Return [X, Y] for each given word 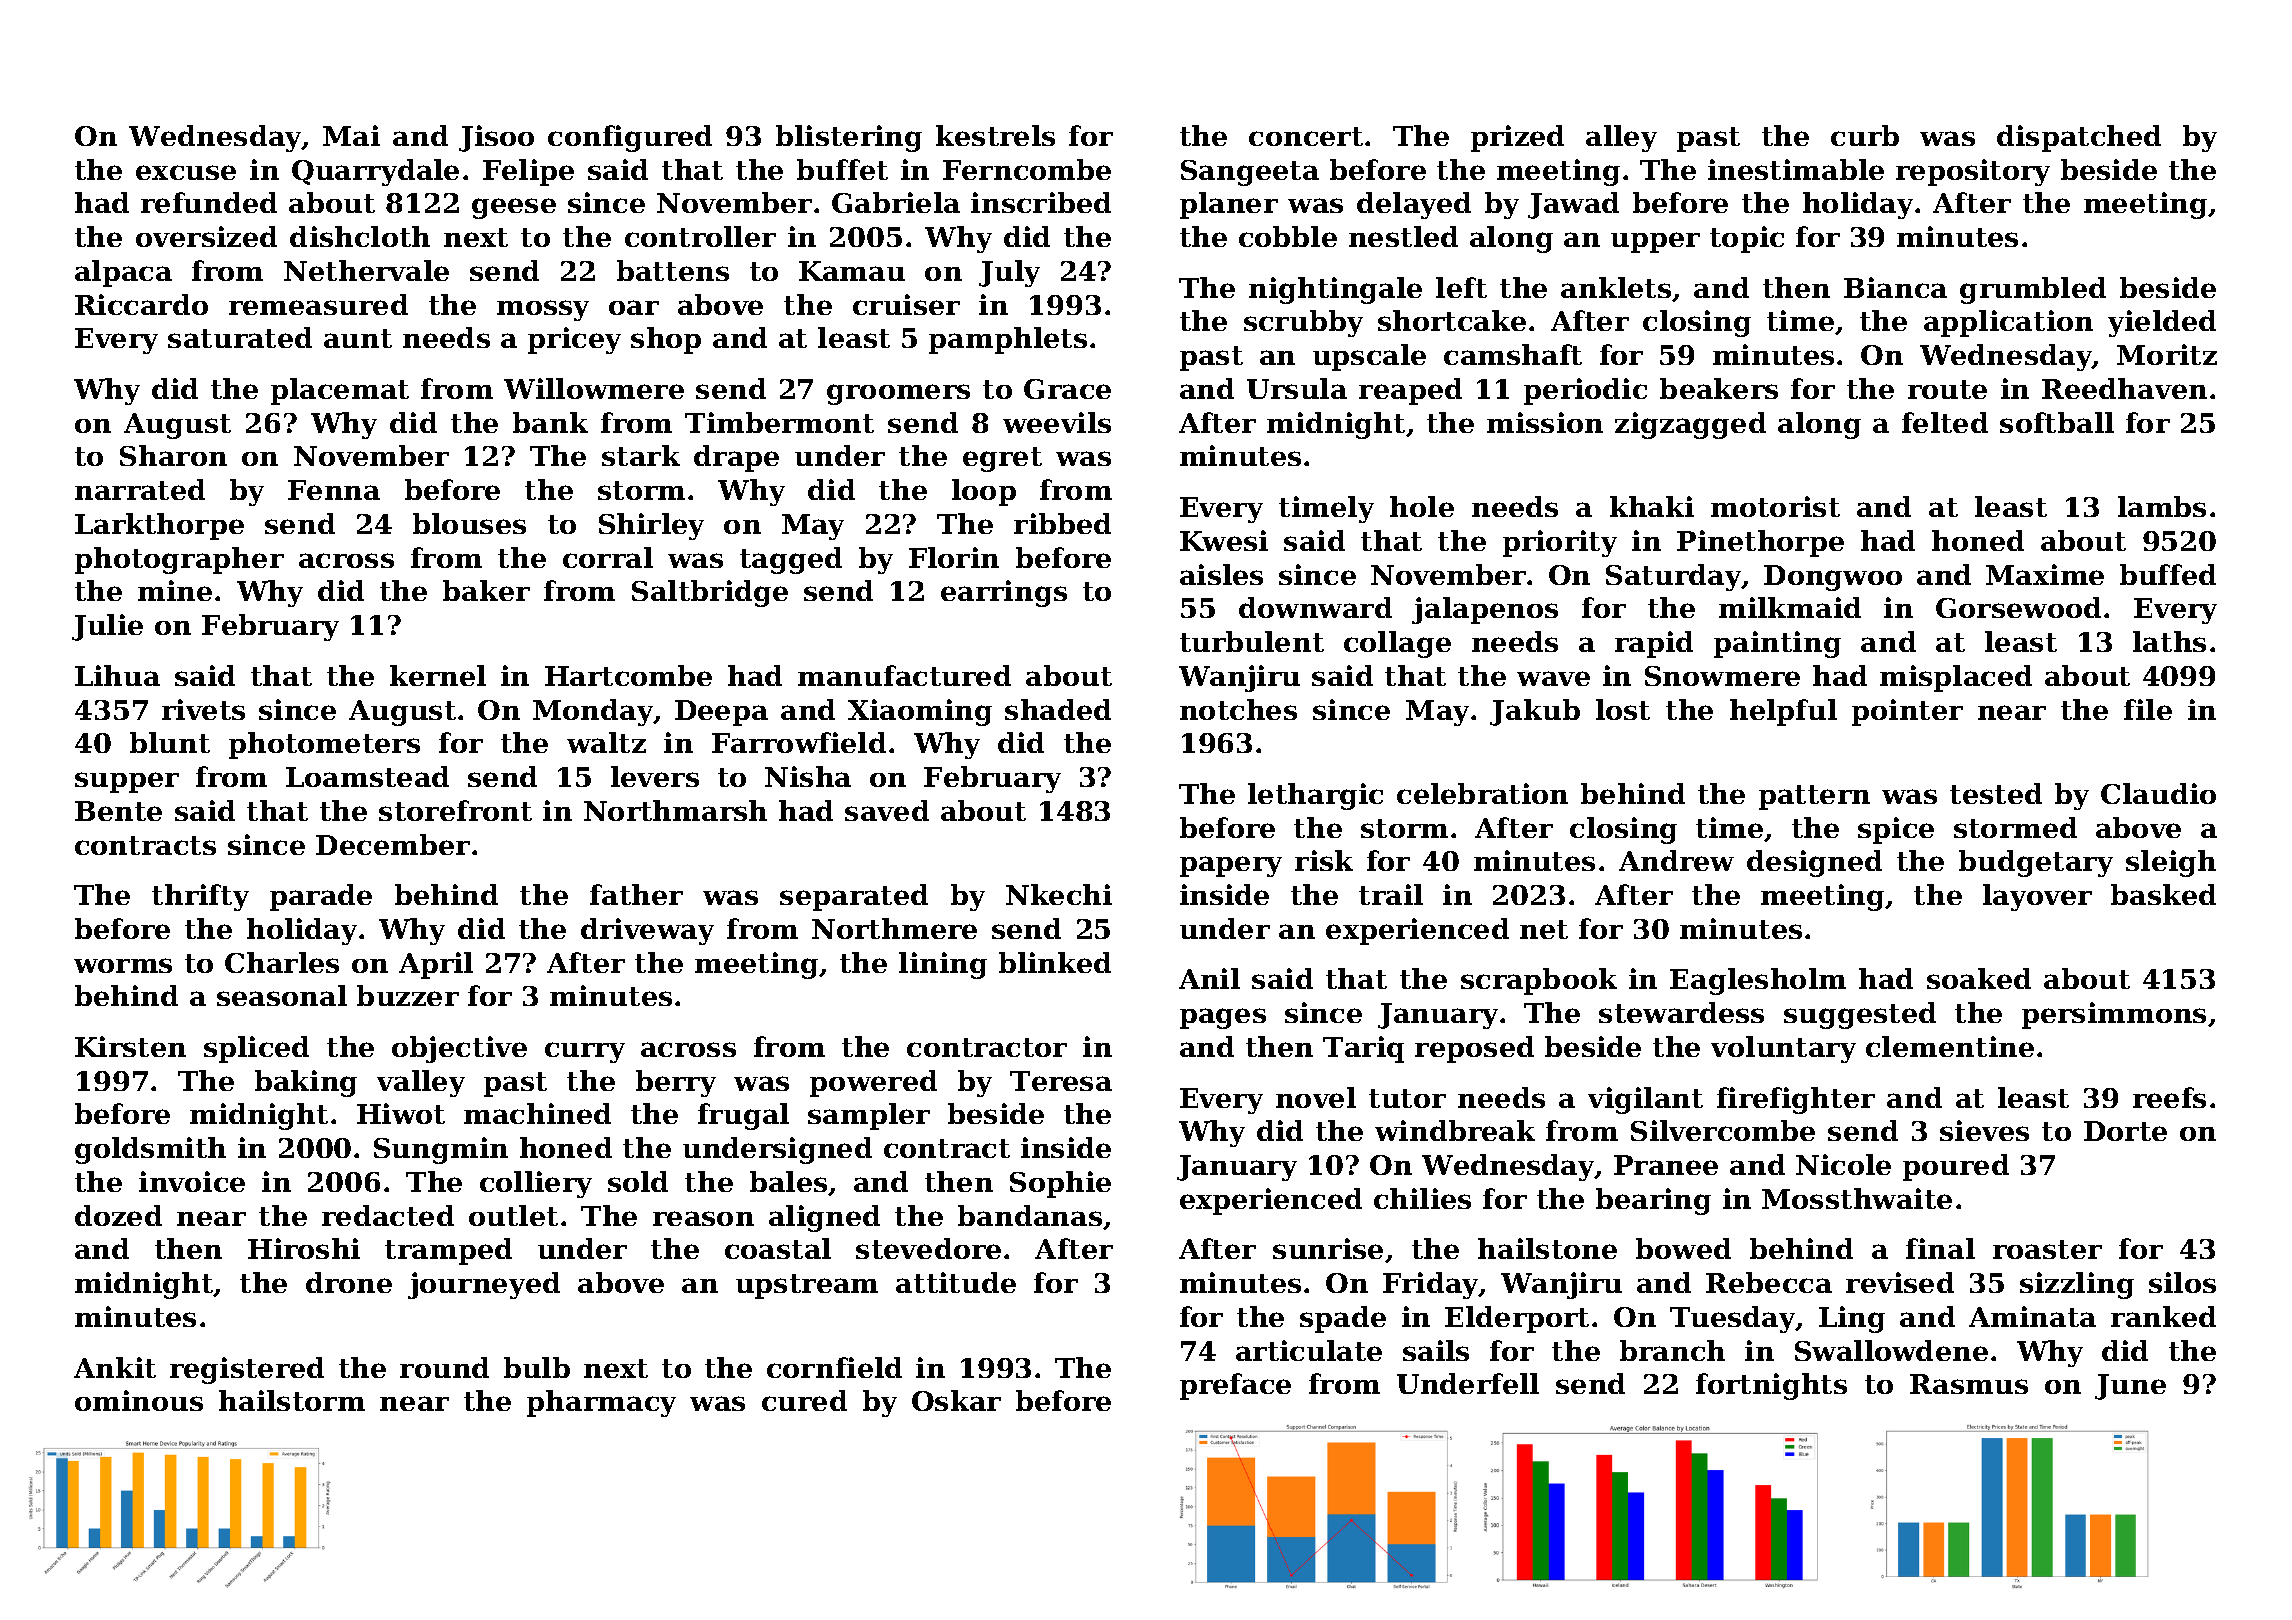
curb [1865, 135]
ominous [139, 1400]
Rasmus [1969, 1384]
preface [1235, 1386]
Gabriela [896, 202]
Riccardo [141, 304]
